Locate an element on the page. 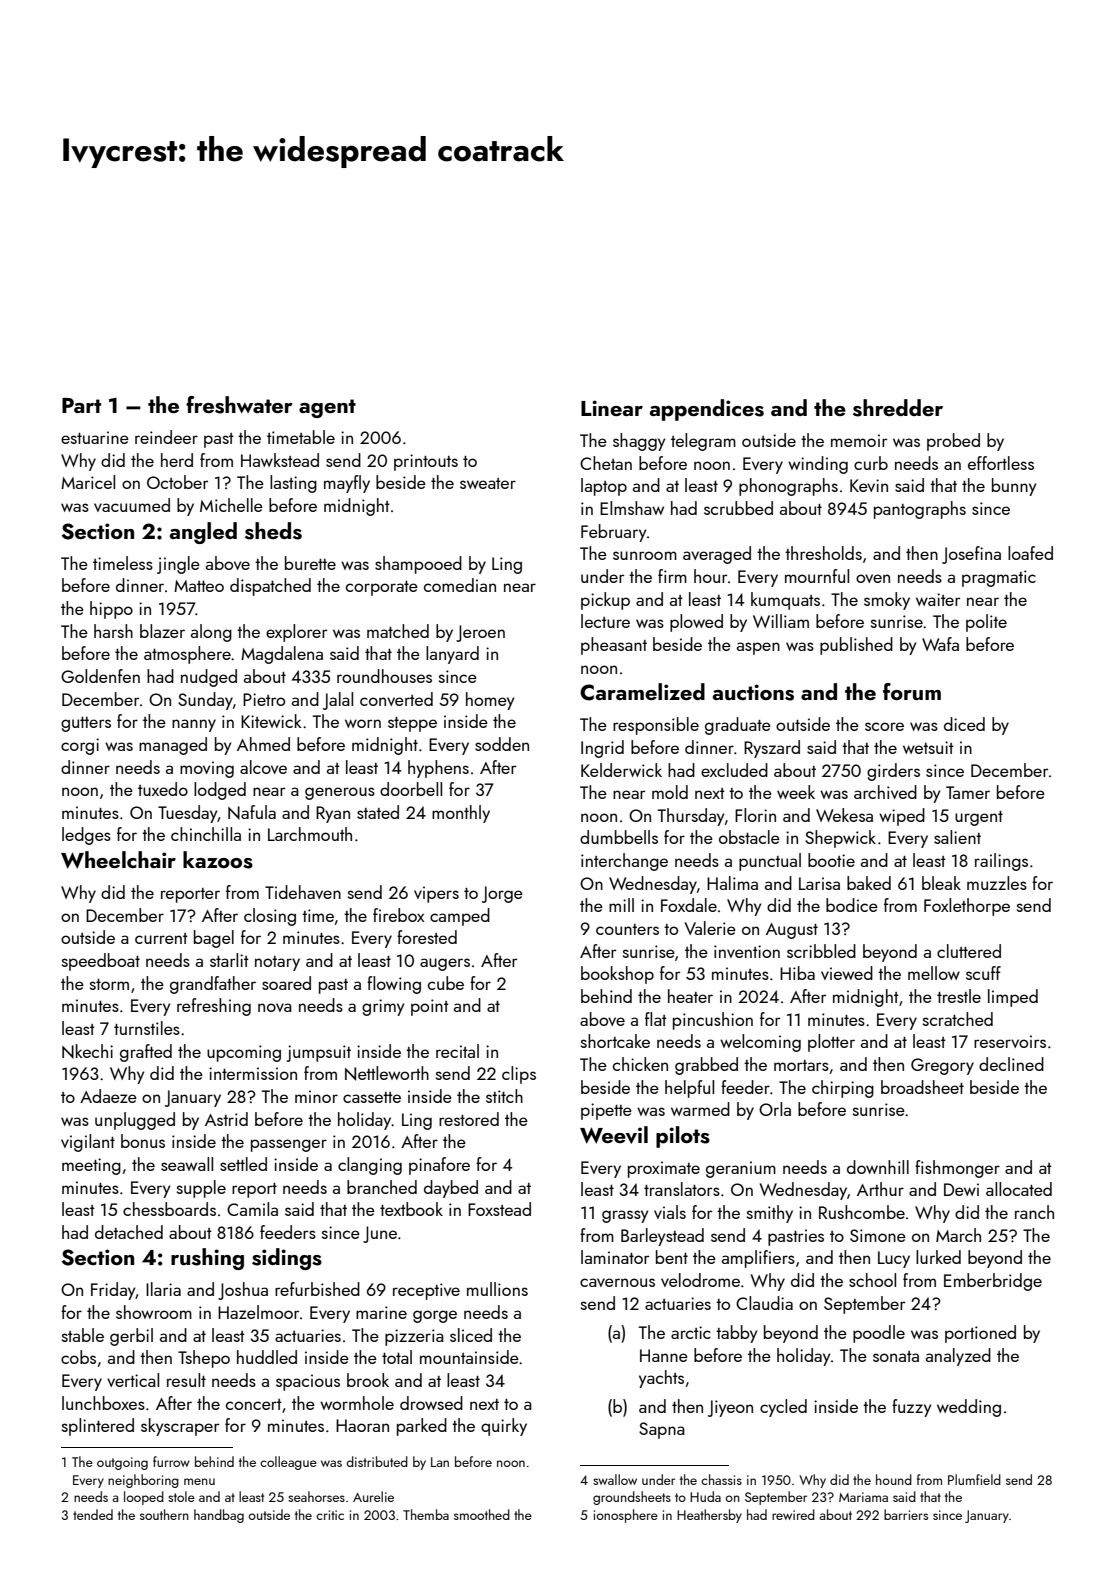 The height and width of the page is (1580, 1117). Kevin is located at coordinates (869, 485).
